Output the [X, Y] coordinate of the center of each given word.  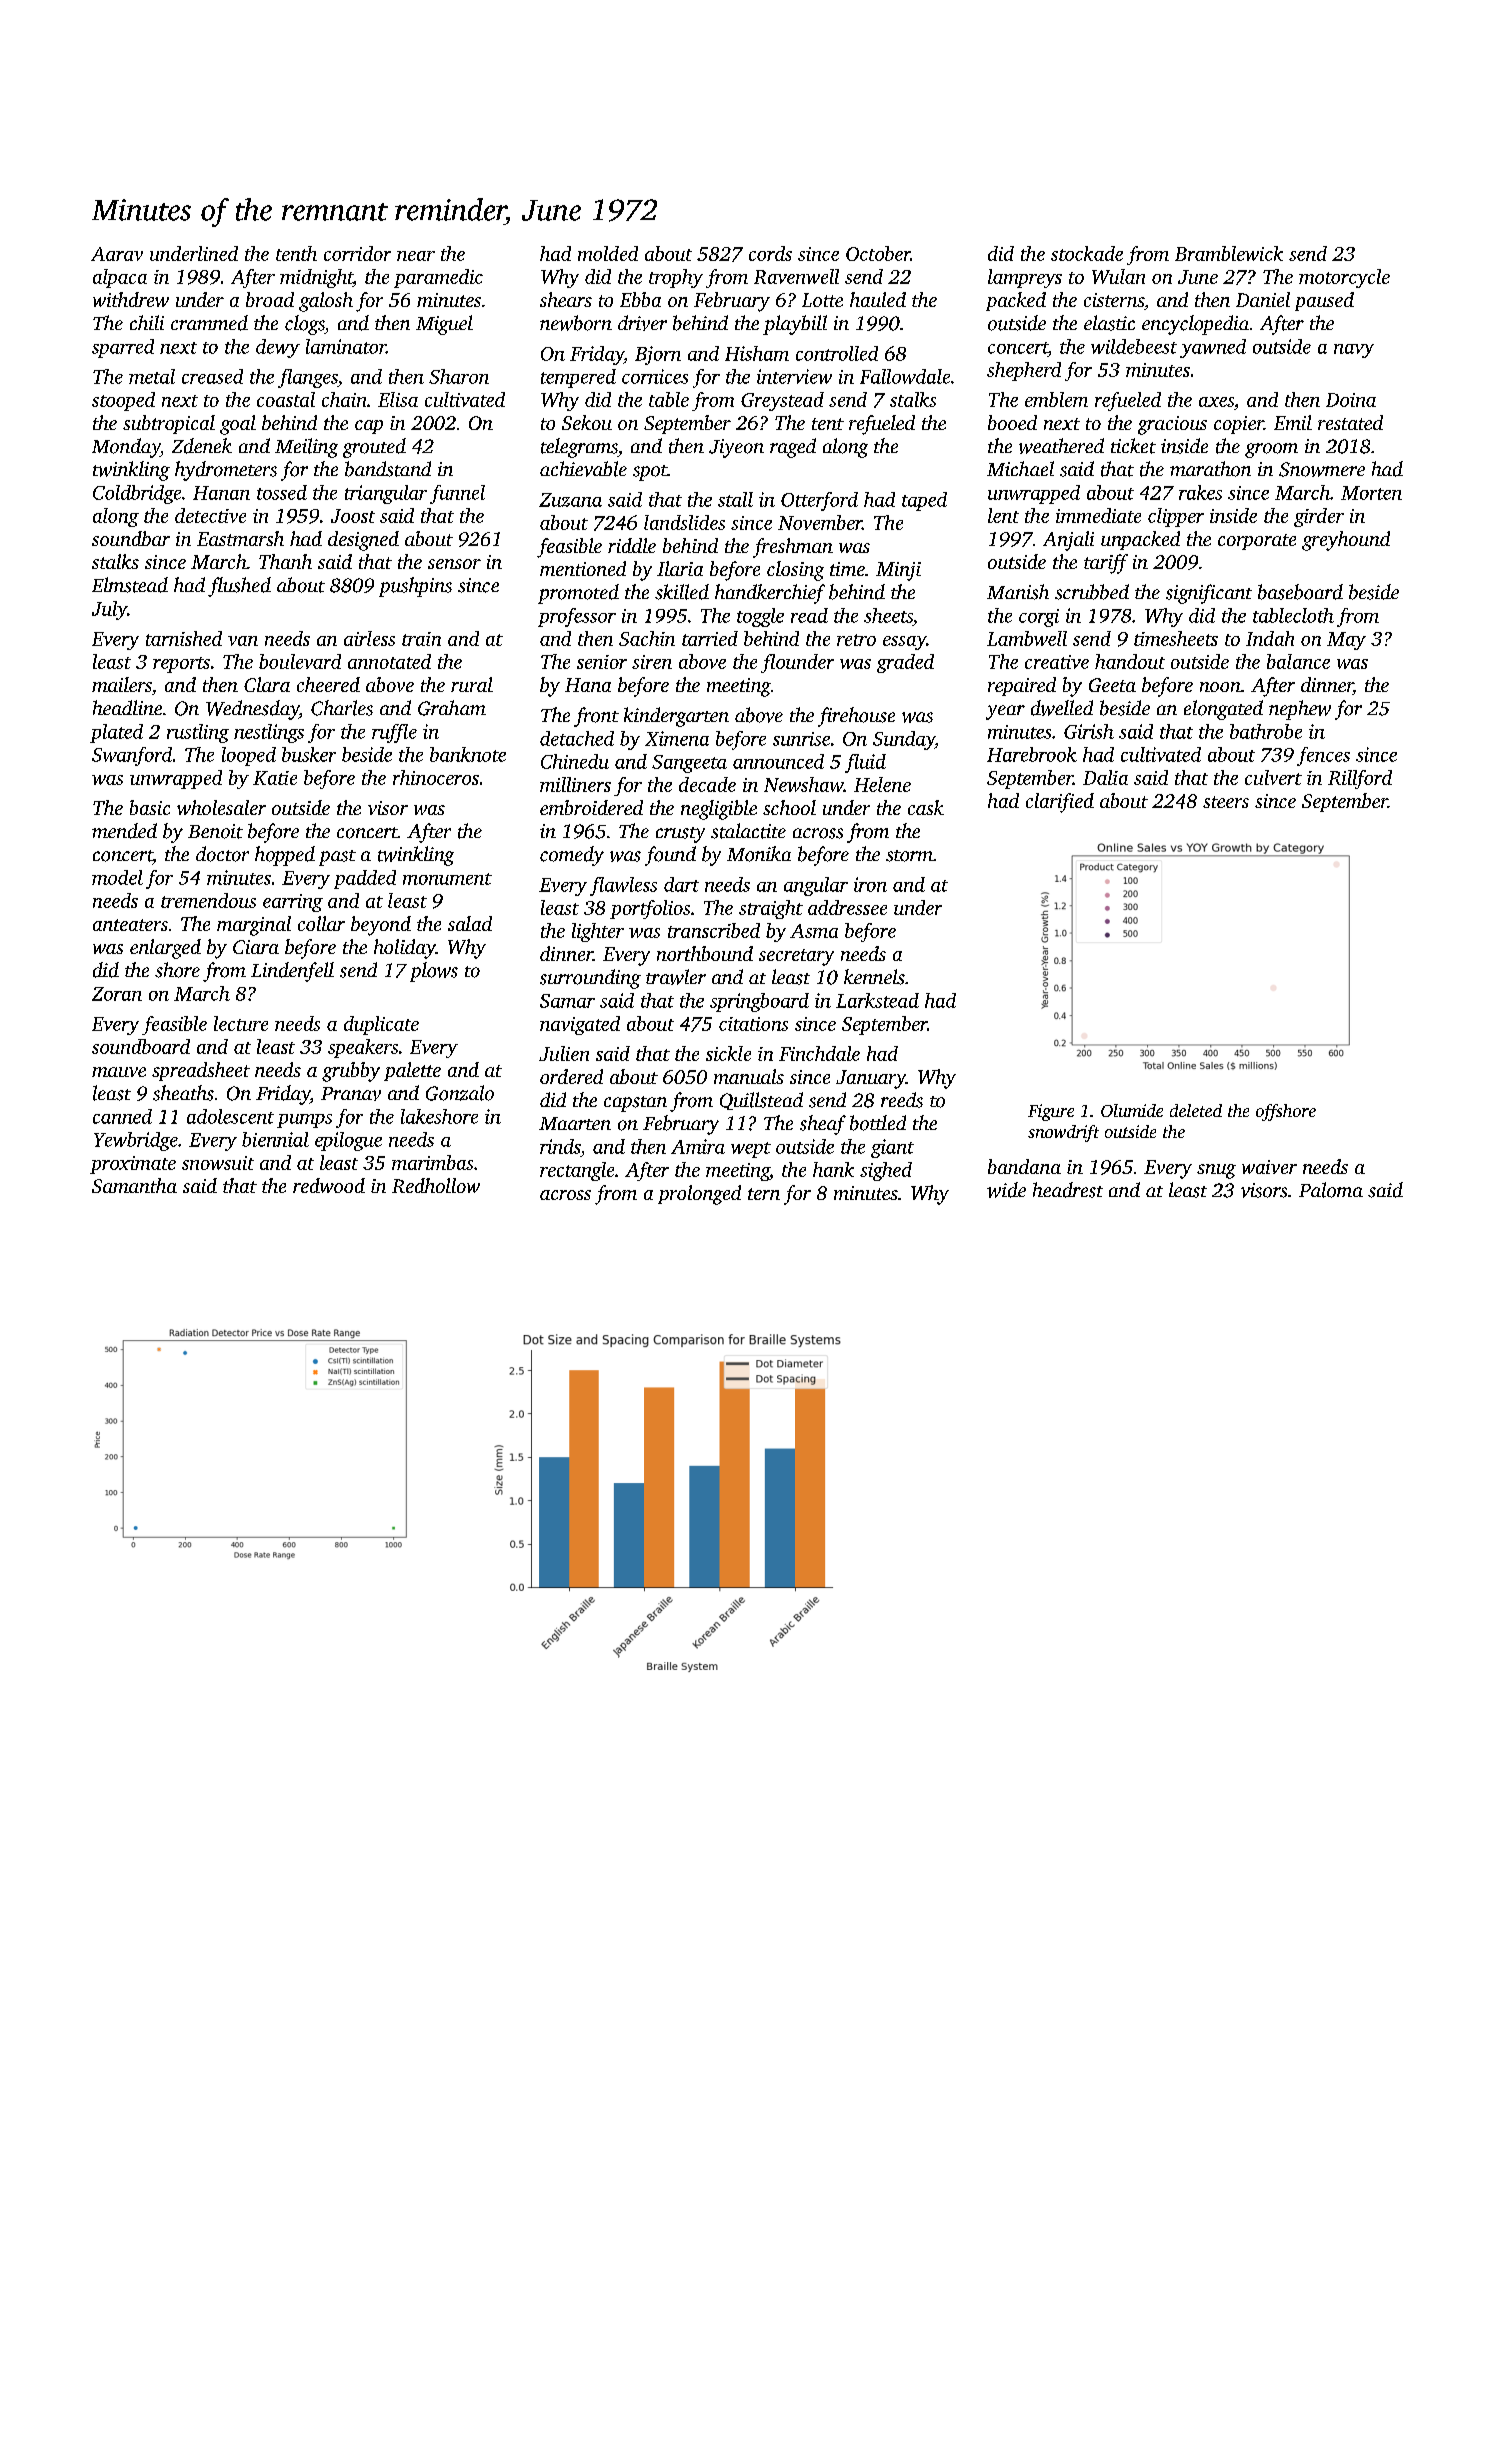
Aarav [117, 254]
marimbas [432, 1162]
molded [608, 253]
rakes [1200, 492]
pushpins [415, 587]
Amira [698, 1146]
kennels [874, 977]
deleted [1196, 1110]
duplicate [381, 1025]
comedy [572, 856]
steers [1226, 802]
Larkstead [877, 1000]
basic [150, 807]
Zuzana [570, 500]
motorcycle [1344, 278]
